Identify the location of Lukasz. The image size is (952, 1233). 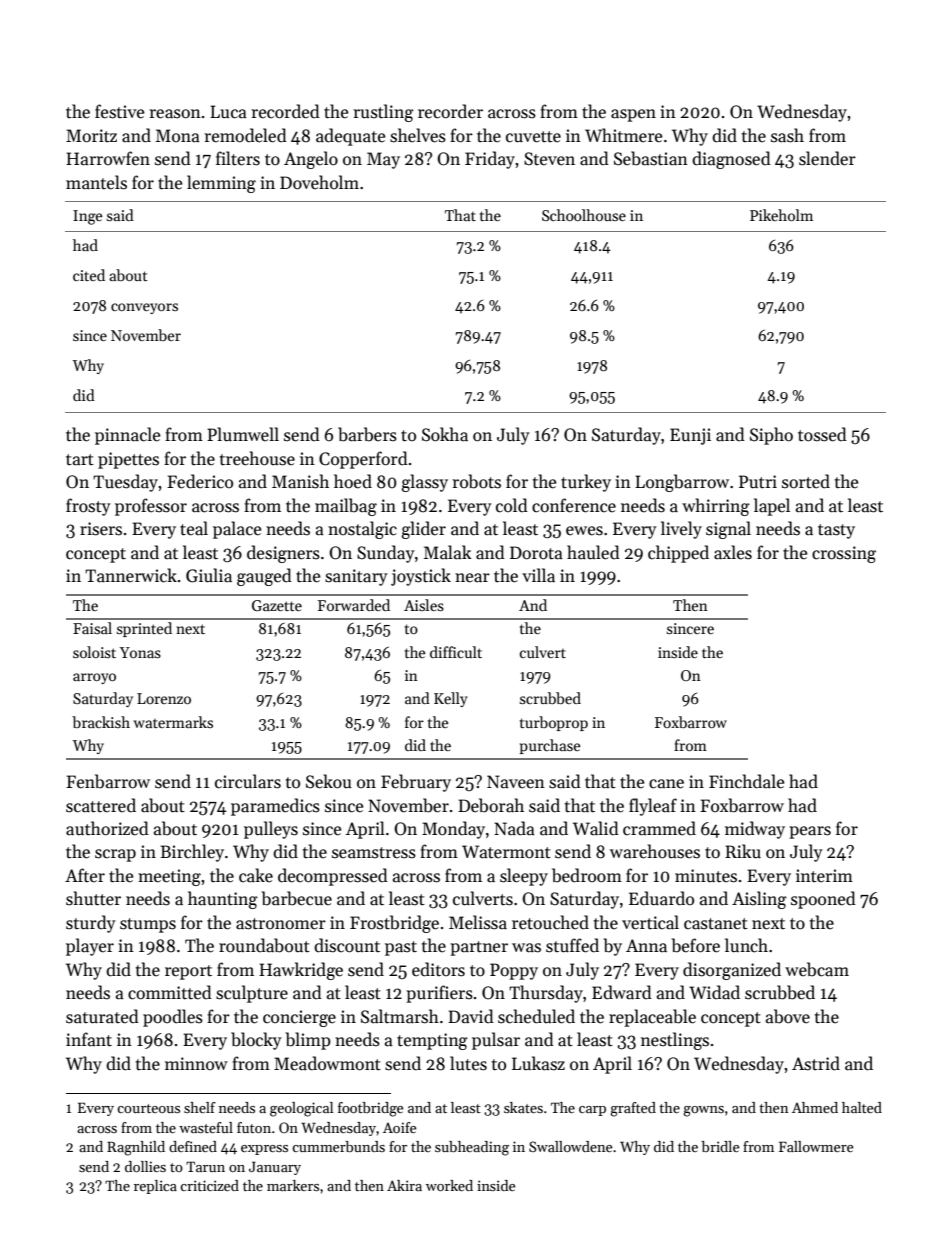
(538, 1063).
